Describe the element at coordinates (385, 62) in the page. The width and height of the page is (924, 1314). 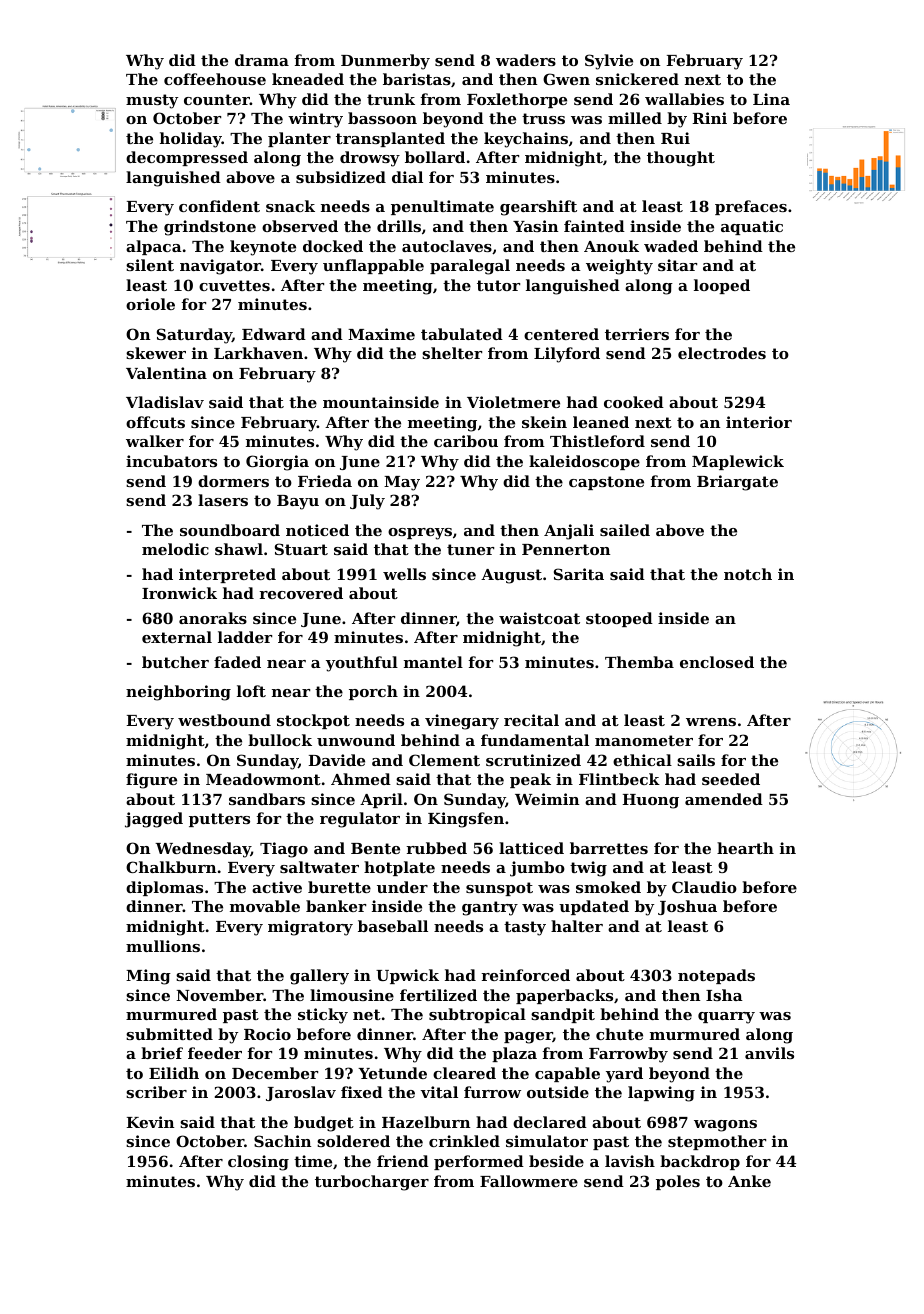
I see `Dunmerby` at that location.
